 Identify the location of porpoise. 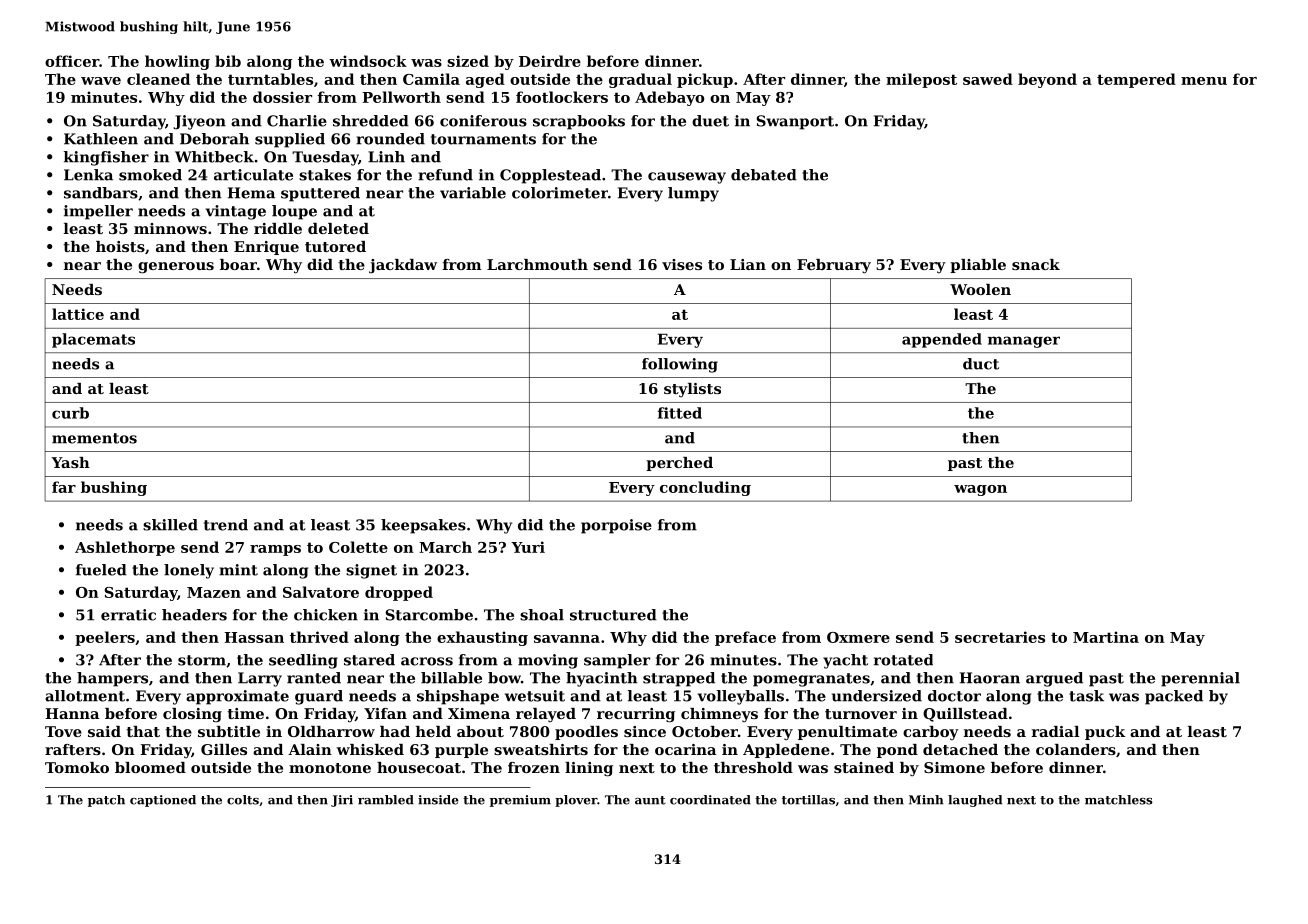
(616, 526).
